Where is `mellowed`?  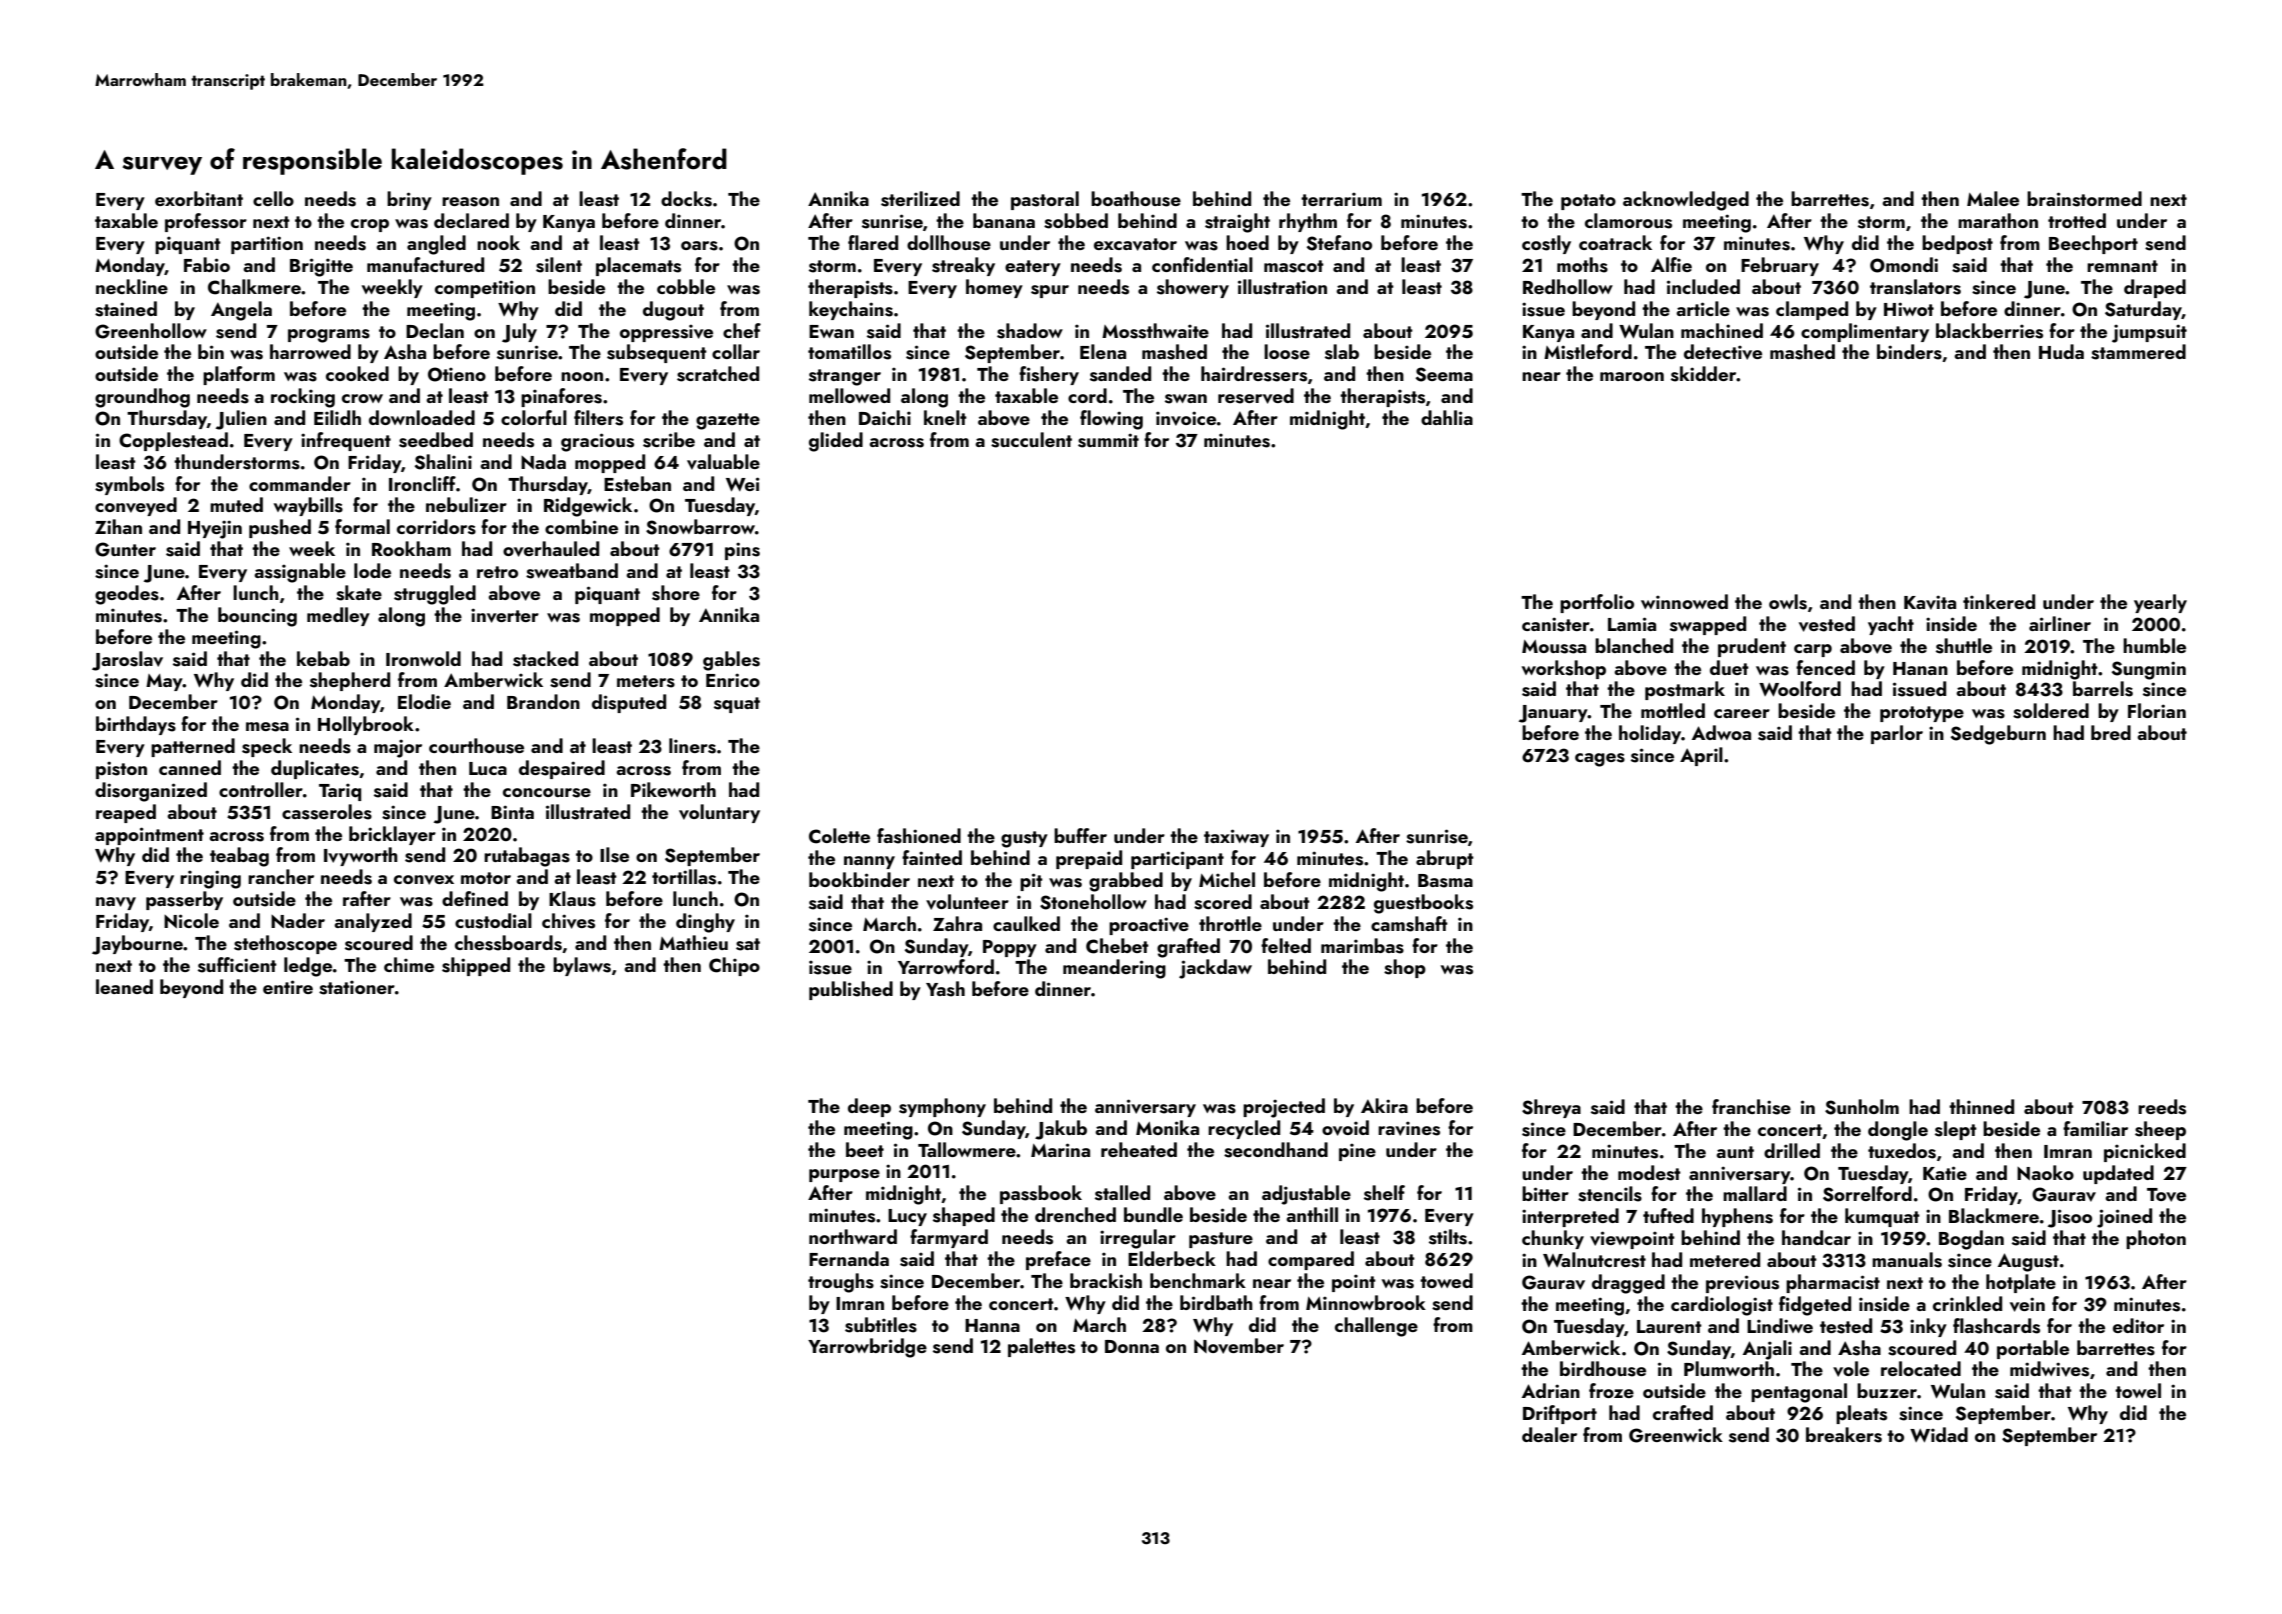 mellowed is located at coordinates (849, 395).
